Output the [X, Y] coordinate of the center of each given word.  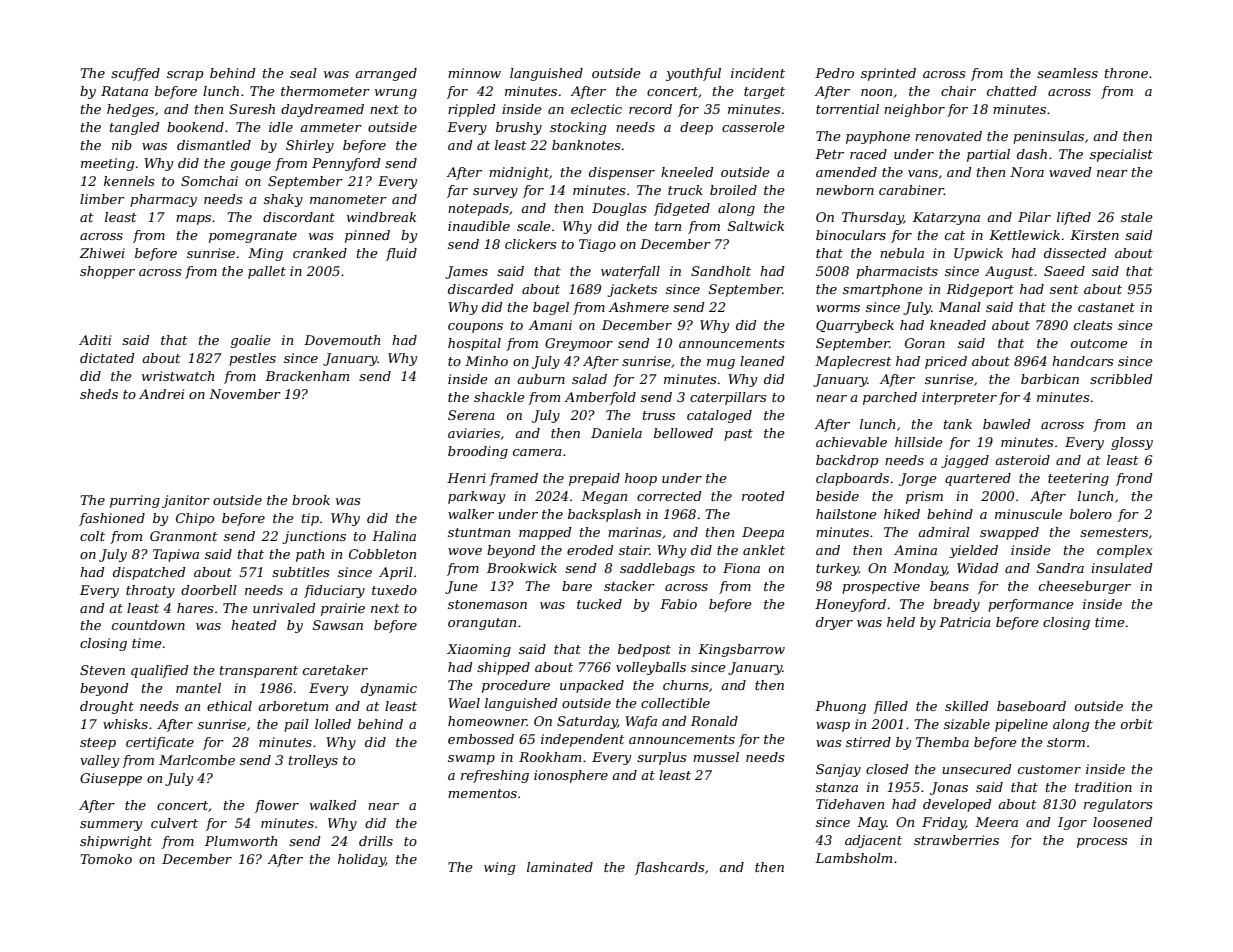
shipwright [116, 842]
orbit [1137, 724]
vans [923, 173]
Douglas [619, 209]
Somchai [209, 181]
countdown [148, 625]
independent [582, 740]
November [245, 394]
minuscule [1028, 514]
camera [537, 452]
